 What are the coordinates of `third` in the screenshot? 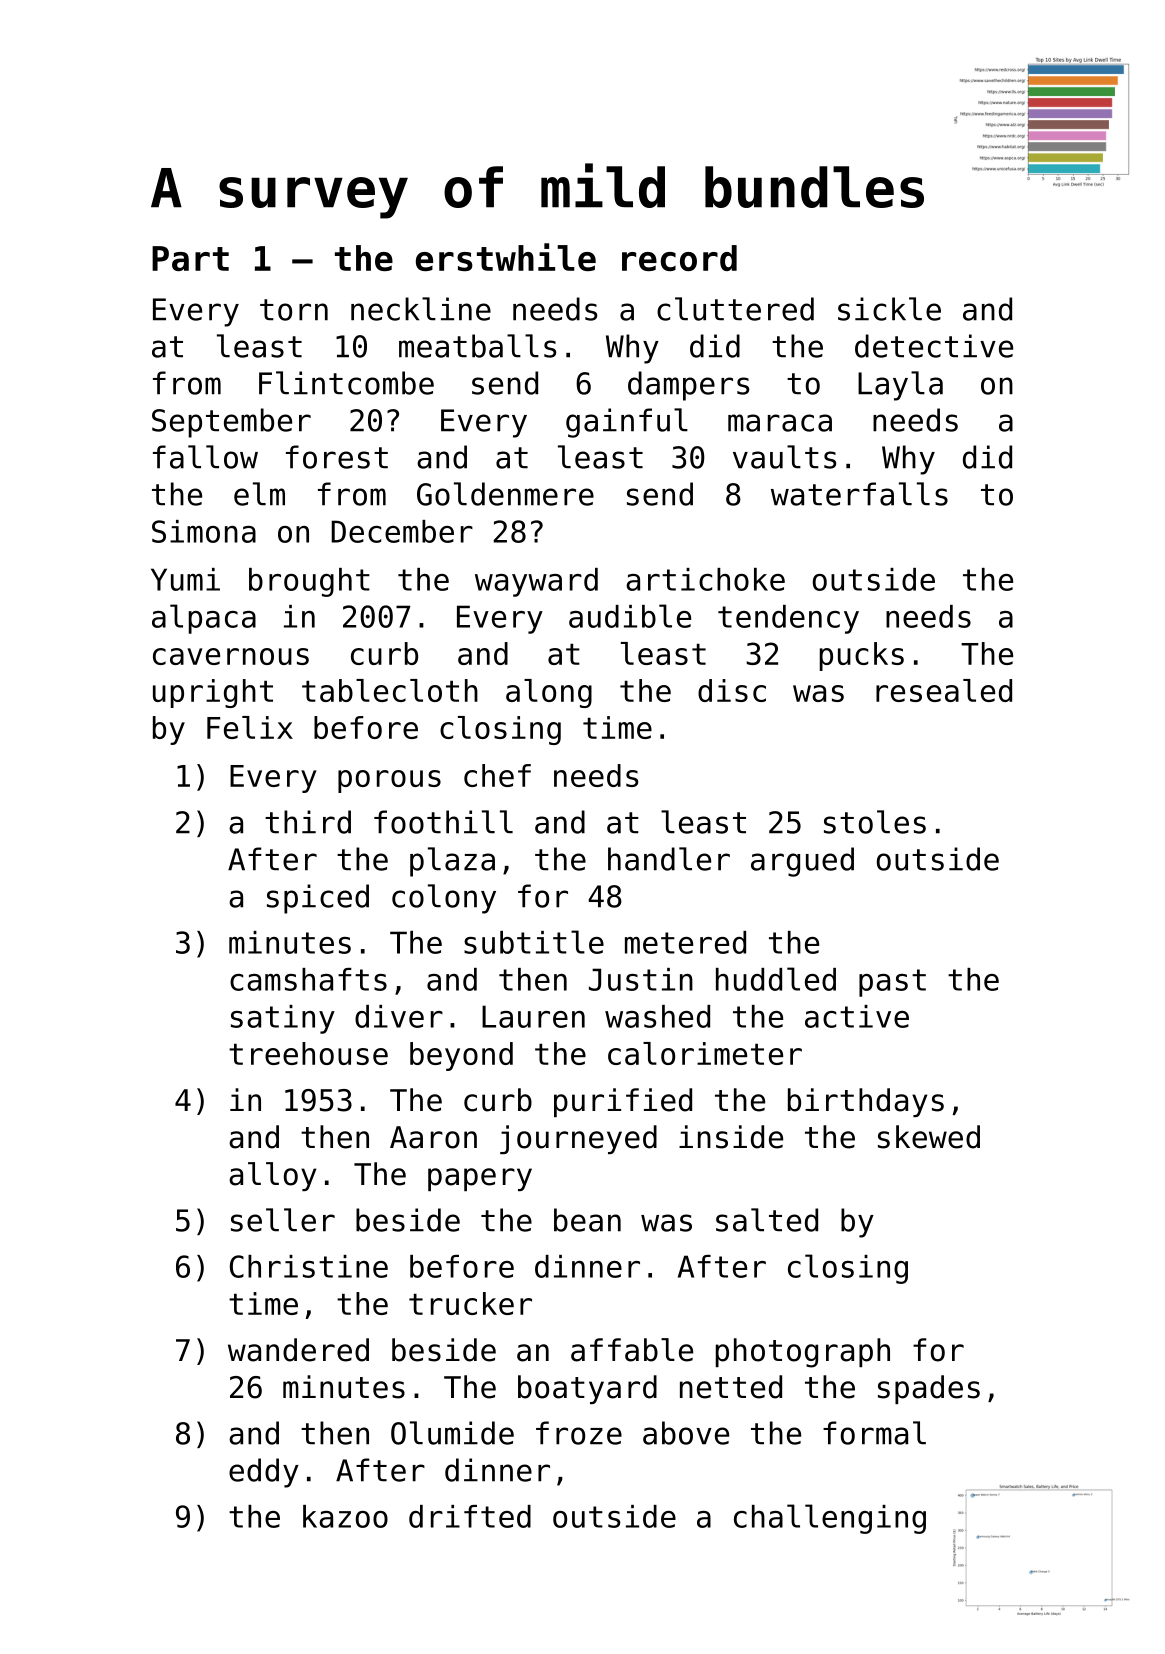 It's located at (308, 822).
